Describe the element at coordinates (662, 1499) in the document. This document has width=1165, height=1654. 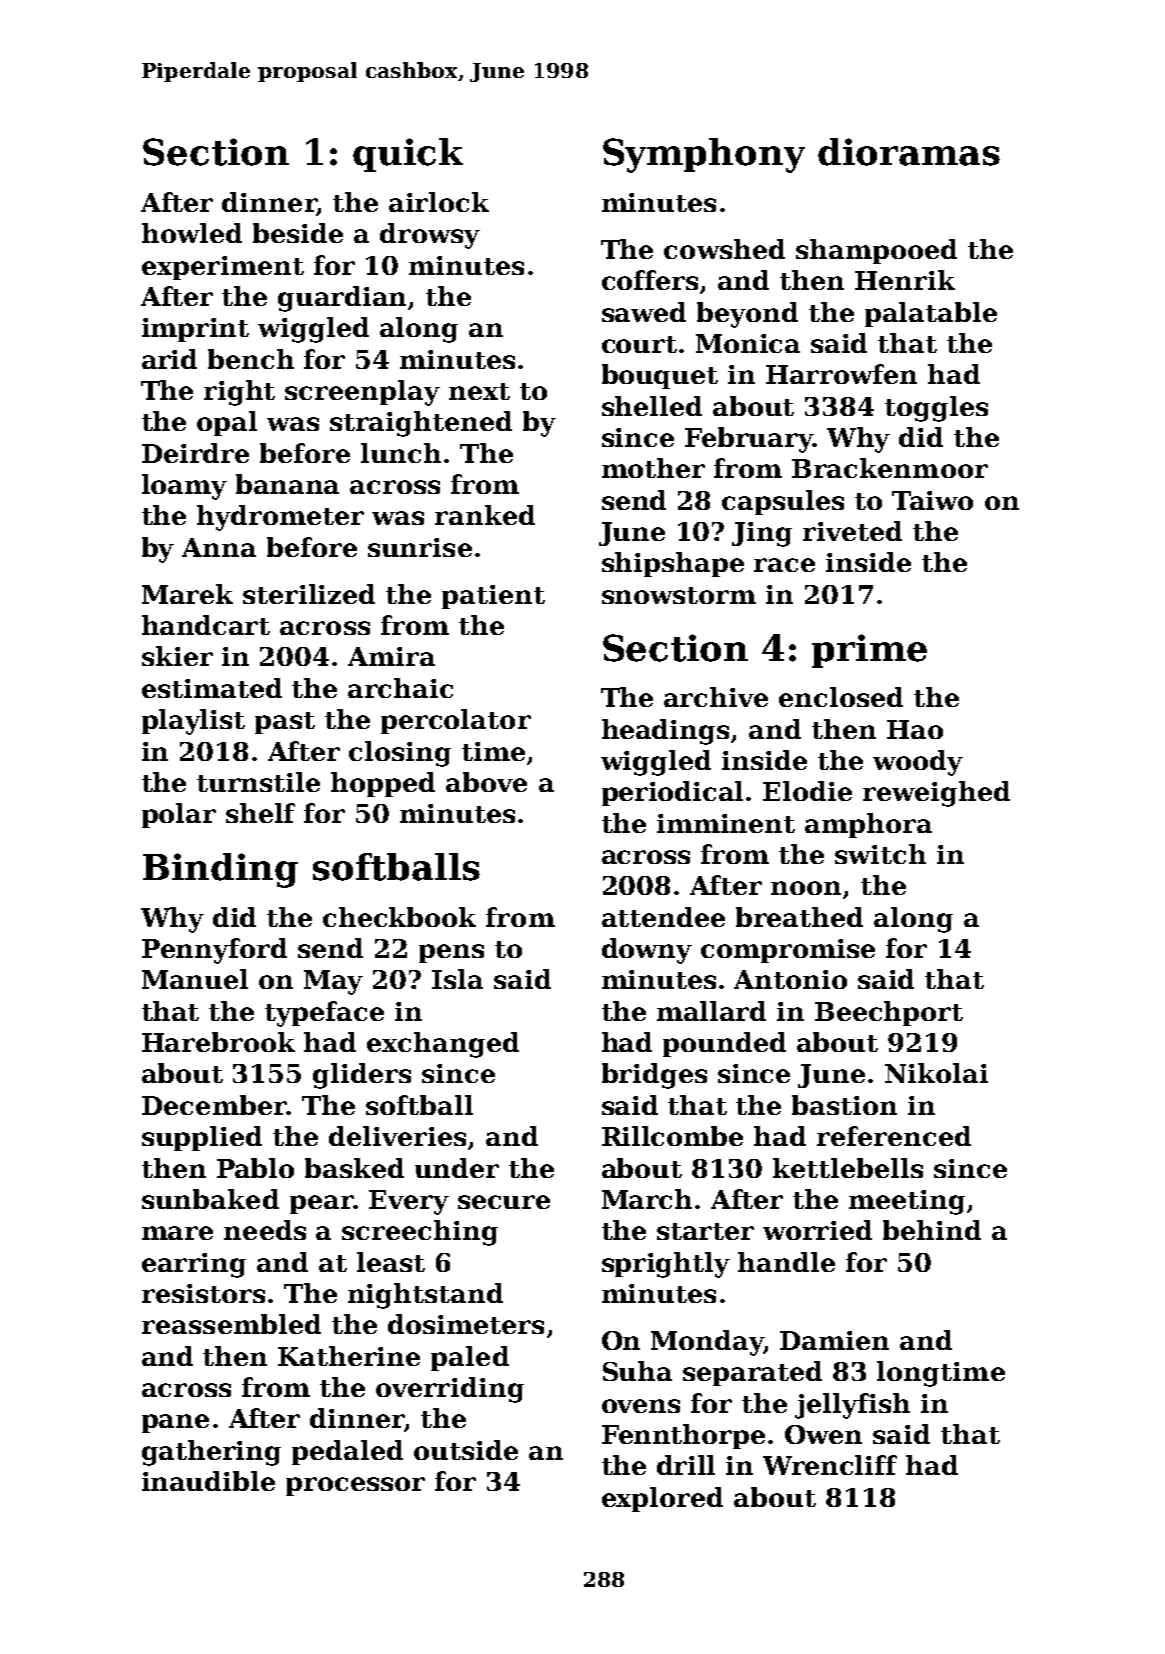
I see `explored` at that location.
